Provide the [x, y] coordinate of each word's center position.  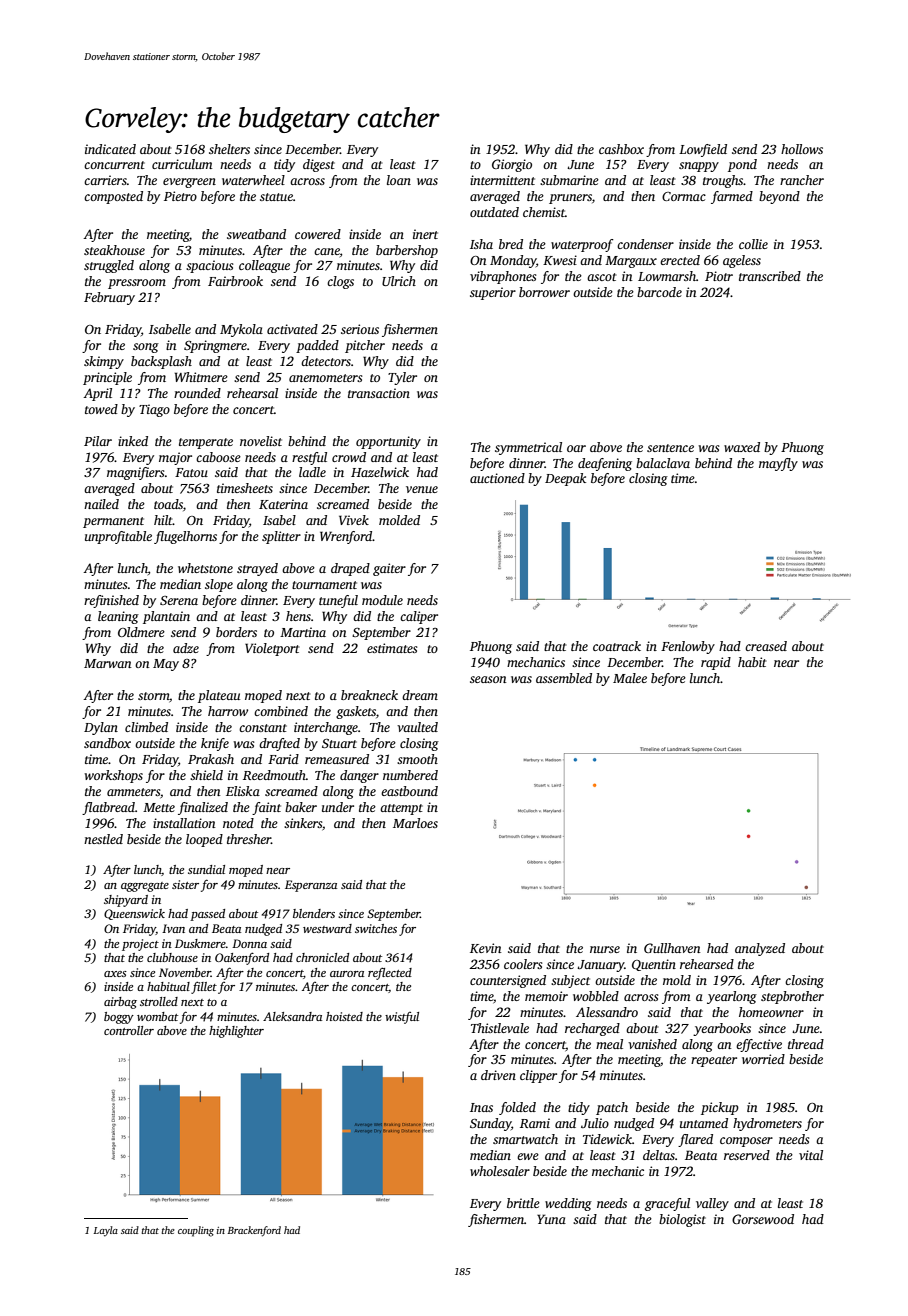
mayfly [778, 464]
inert [425, 234]
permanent [113, 522]
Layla [105, 1231]
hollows [802, 149]
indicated [110, 149]
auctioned [497, 478]
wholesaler [500, 1171]
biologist [682, 1220]
